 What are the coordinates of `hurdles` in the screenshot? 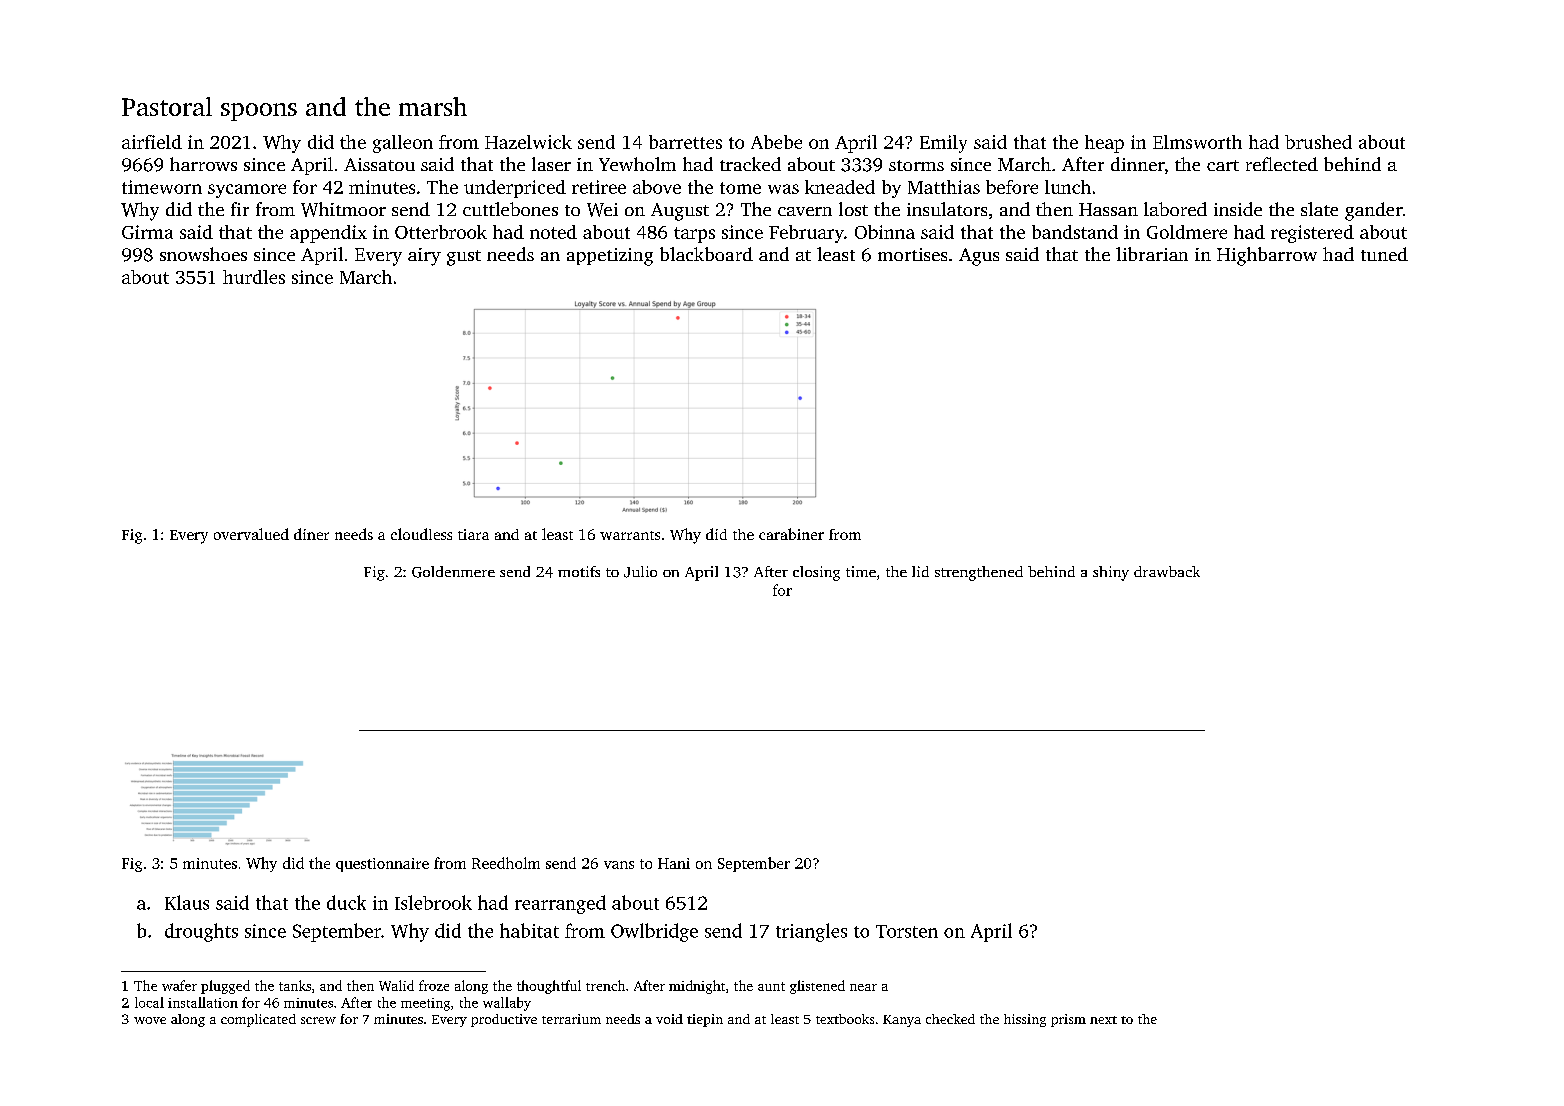 It's located at (254, 277).
